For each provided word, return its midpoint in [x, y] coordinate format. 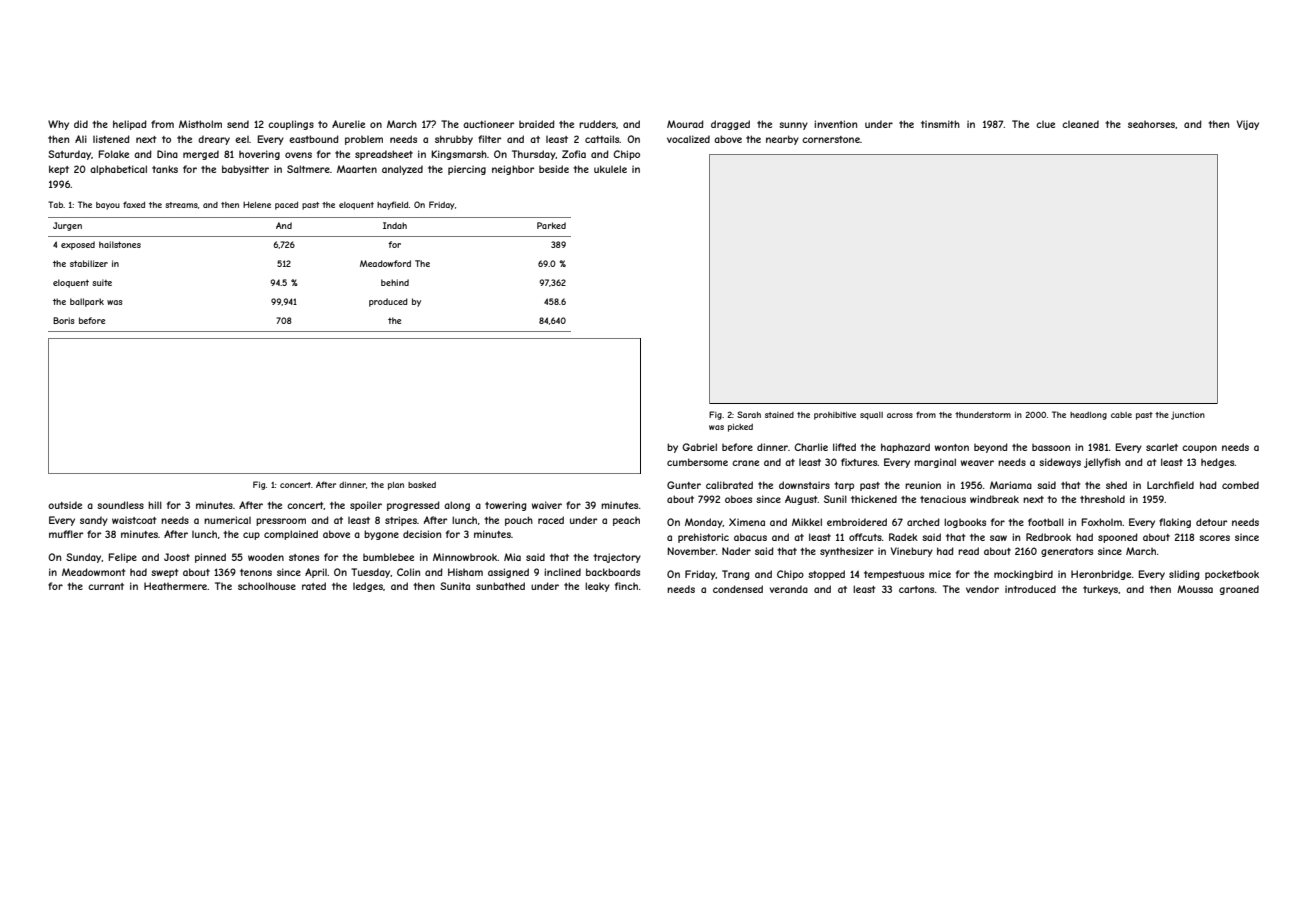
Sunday [84, 558]
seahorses [1151, 124]
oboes [738, 499]
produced [388, 302]
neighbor [513, 170]
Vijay [1248, 125]
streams [181, 205]
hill [155, 505]
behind [395, 282]
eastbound [314, 139]
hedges [1218, 463]
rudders [597, 124]
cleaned [1080, 124]
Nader [736, 551]
